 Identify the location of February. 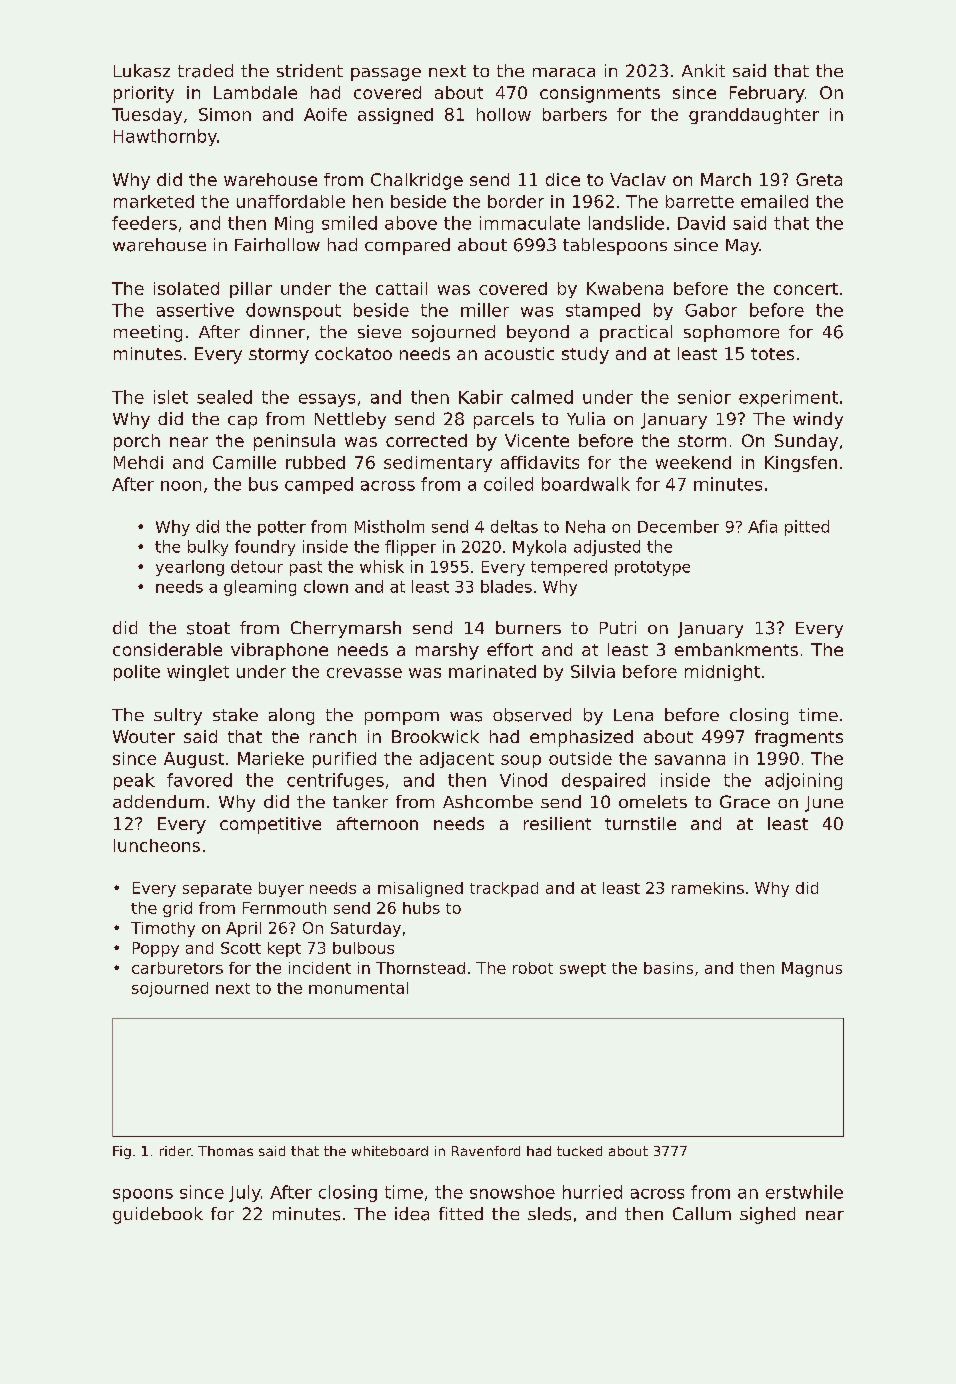
(767, 94).
